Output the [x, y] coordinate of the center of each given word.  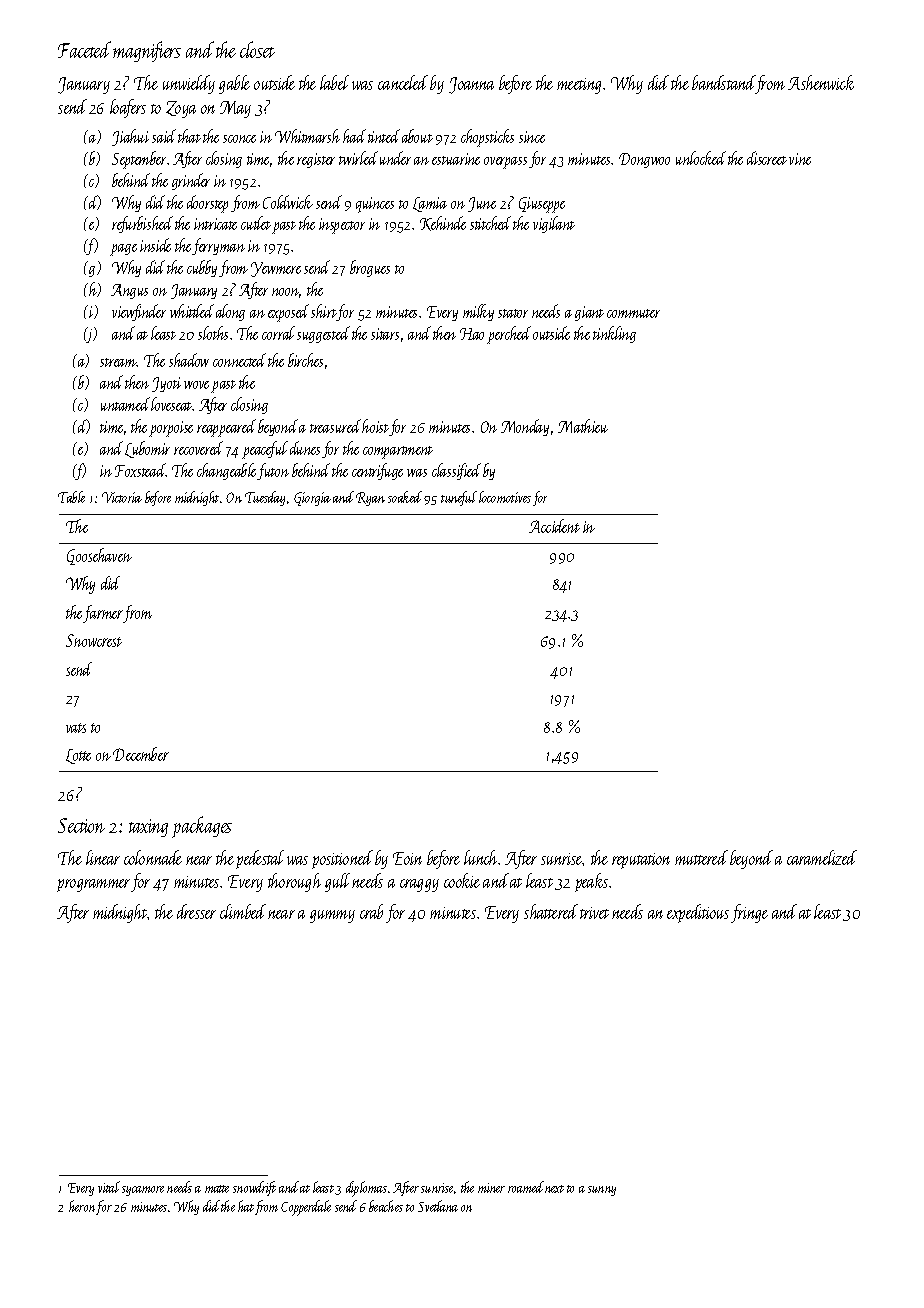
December [141, 754]
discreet [767, 158]
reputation [641, 861]
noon [286, 293]
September [139, 160]
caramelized [822, 857]
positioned [342, 859]
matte [217, 1189]
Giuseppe [542, 205]
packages [202, 827]
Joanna [471, 85]
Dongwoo [644, 160]
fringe [749, 913]
